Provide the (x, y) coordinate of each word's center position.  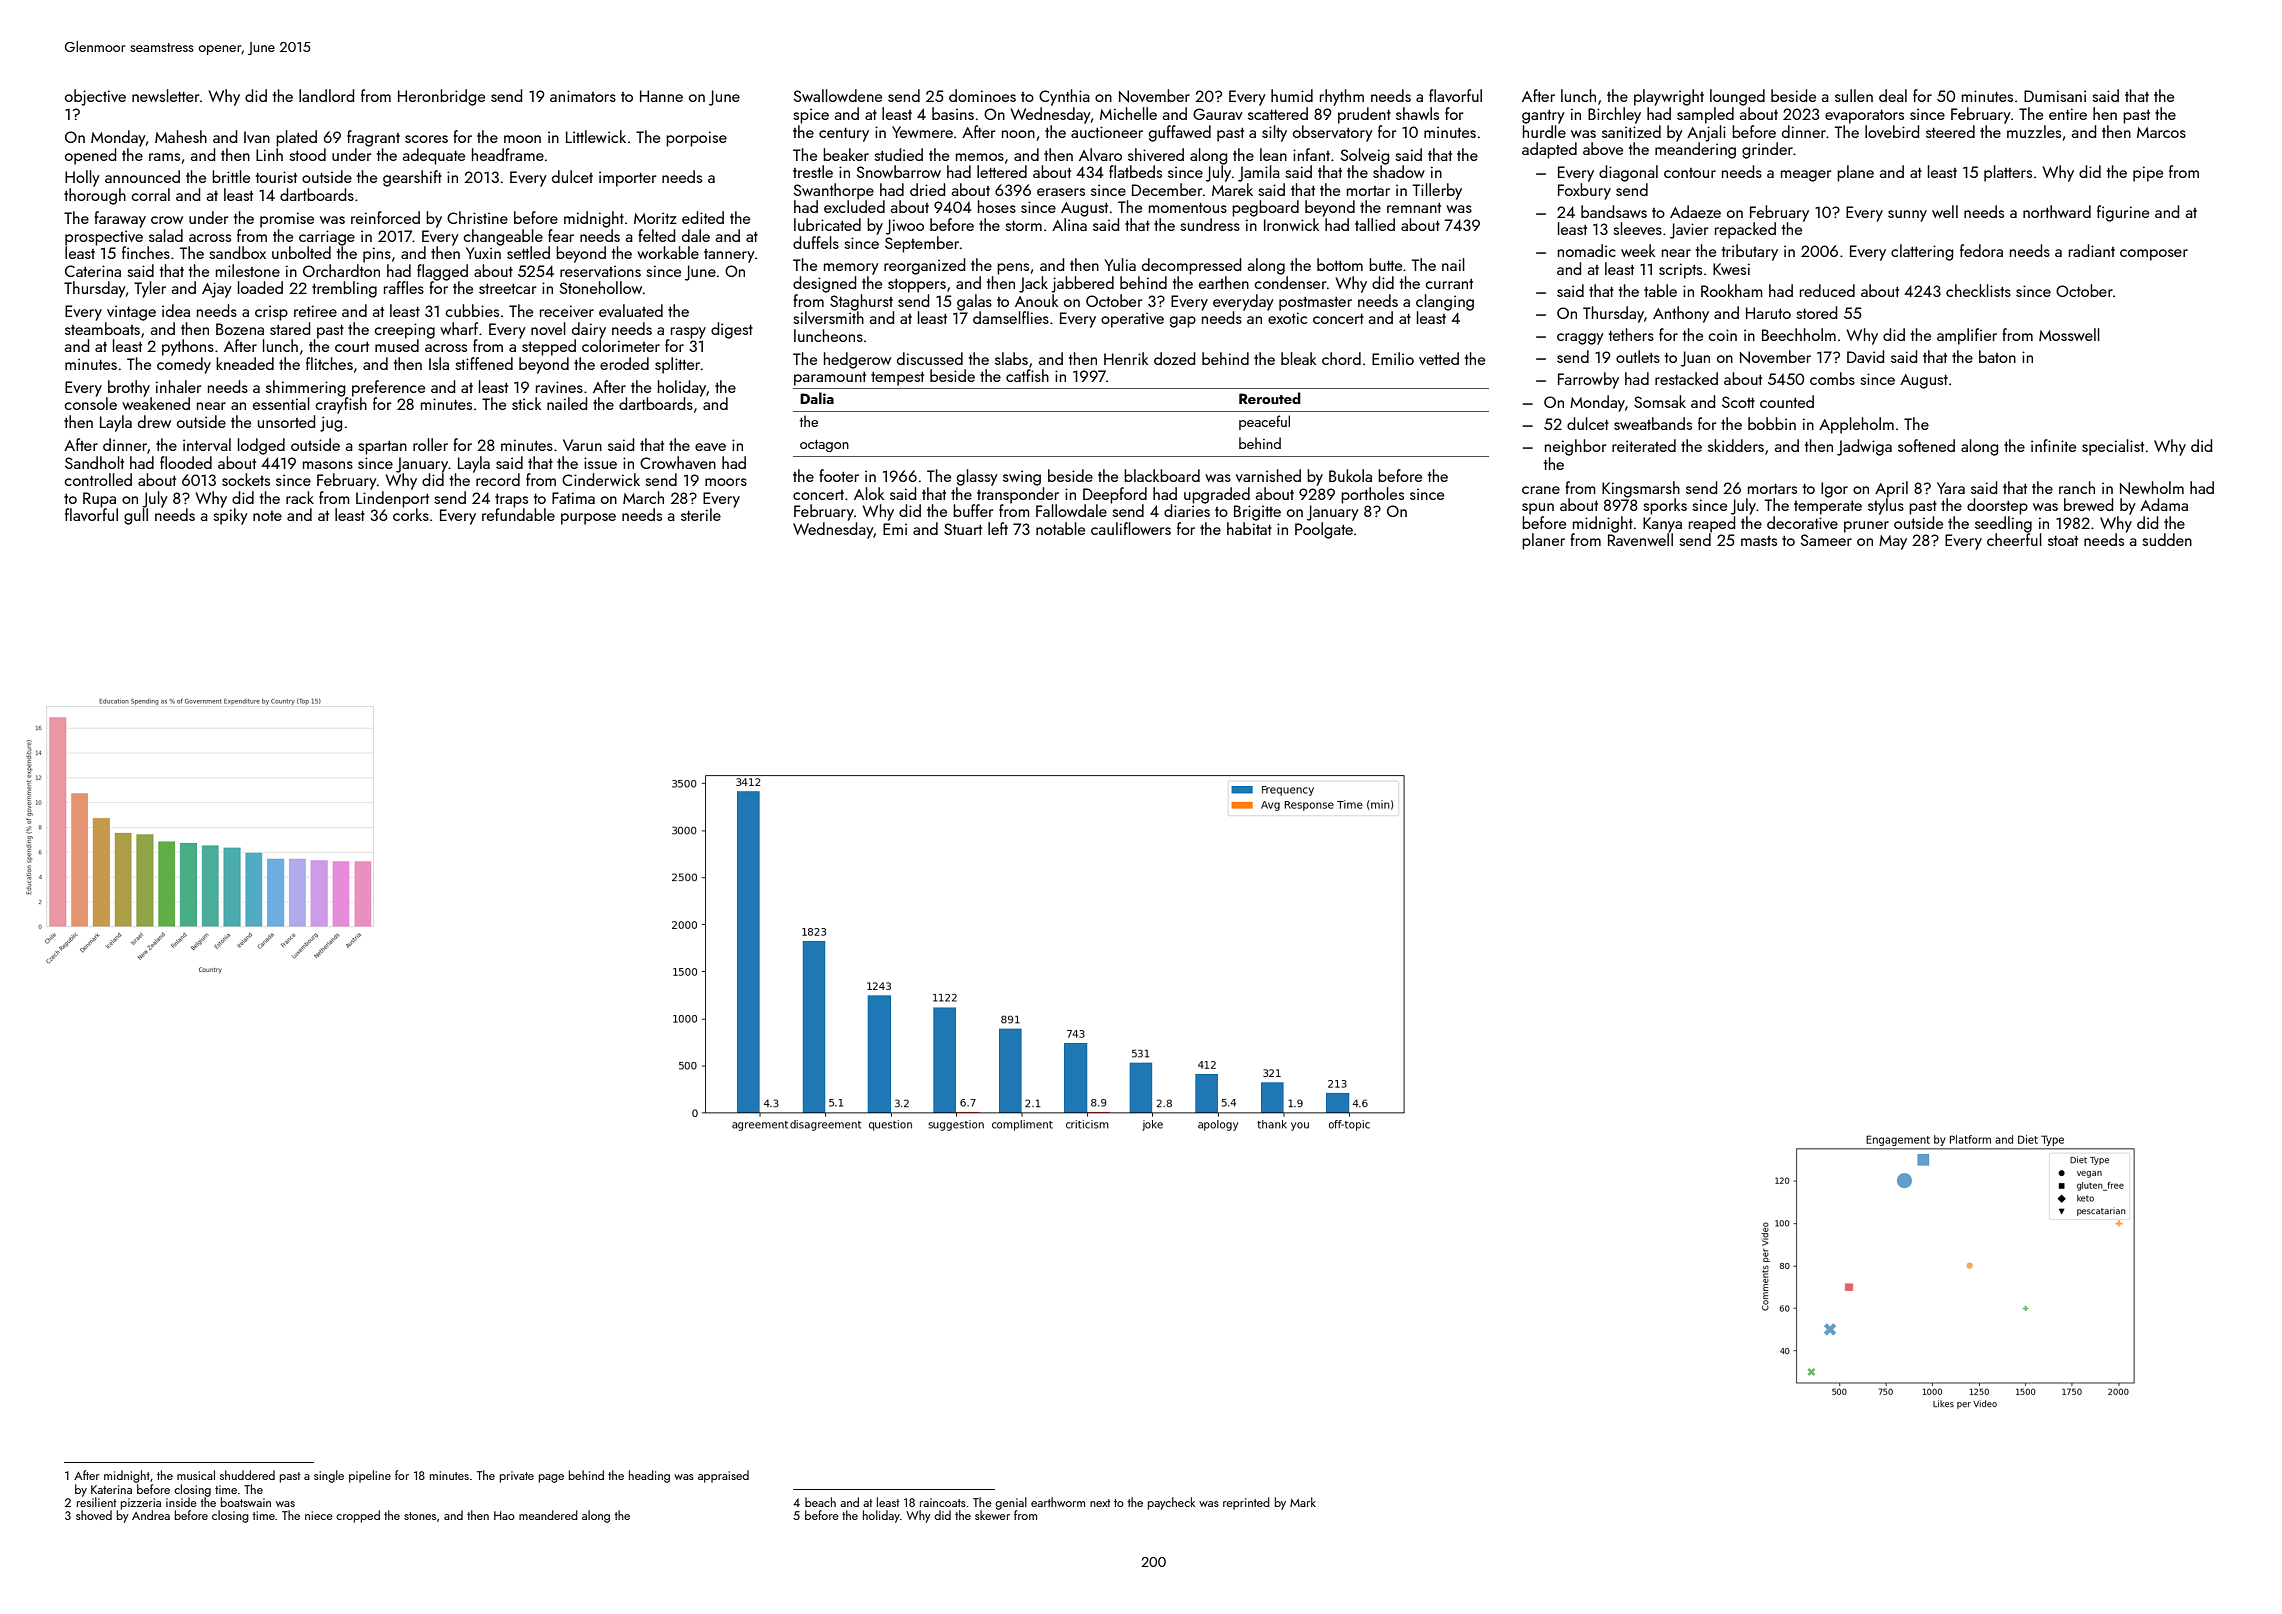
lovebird (1892, 131)
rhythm (1342, 97)
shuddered (247, 1475)
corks (411, 514)
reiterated (1644, 445)
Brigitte (1257, 513)
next (1100, 1503)
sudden (2167, 539)
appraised (723, 1476)
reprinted (1246, 1503)
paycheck (1171, 1503)
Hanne (661, 96)
